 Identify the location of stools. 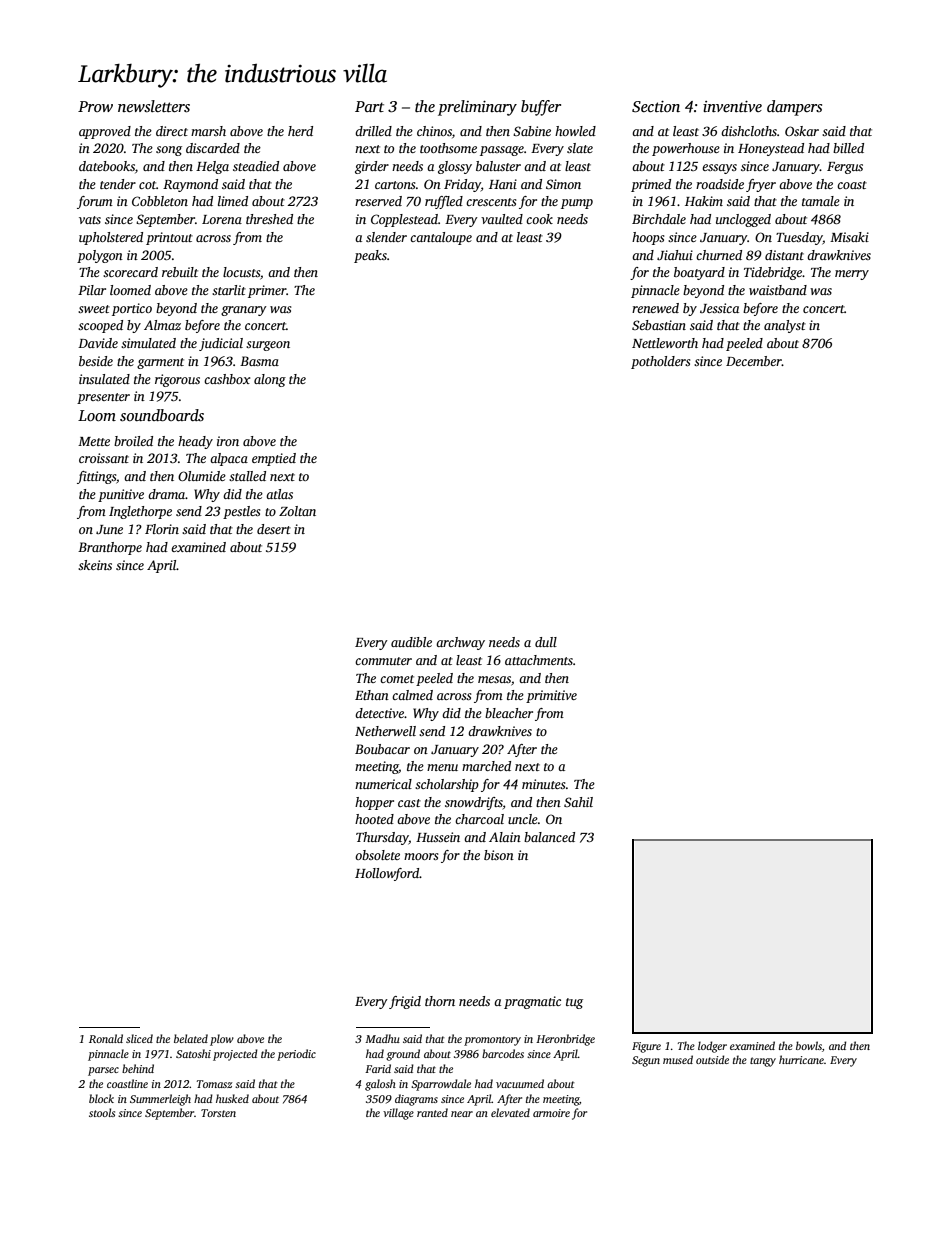
(102, 1112).
